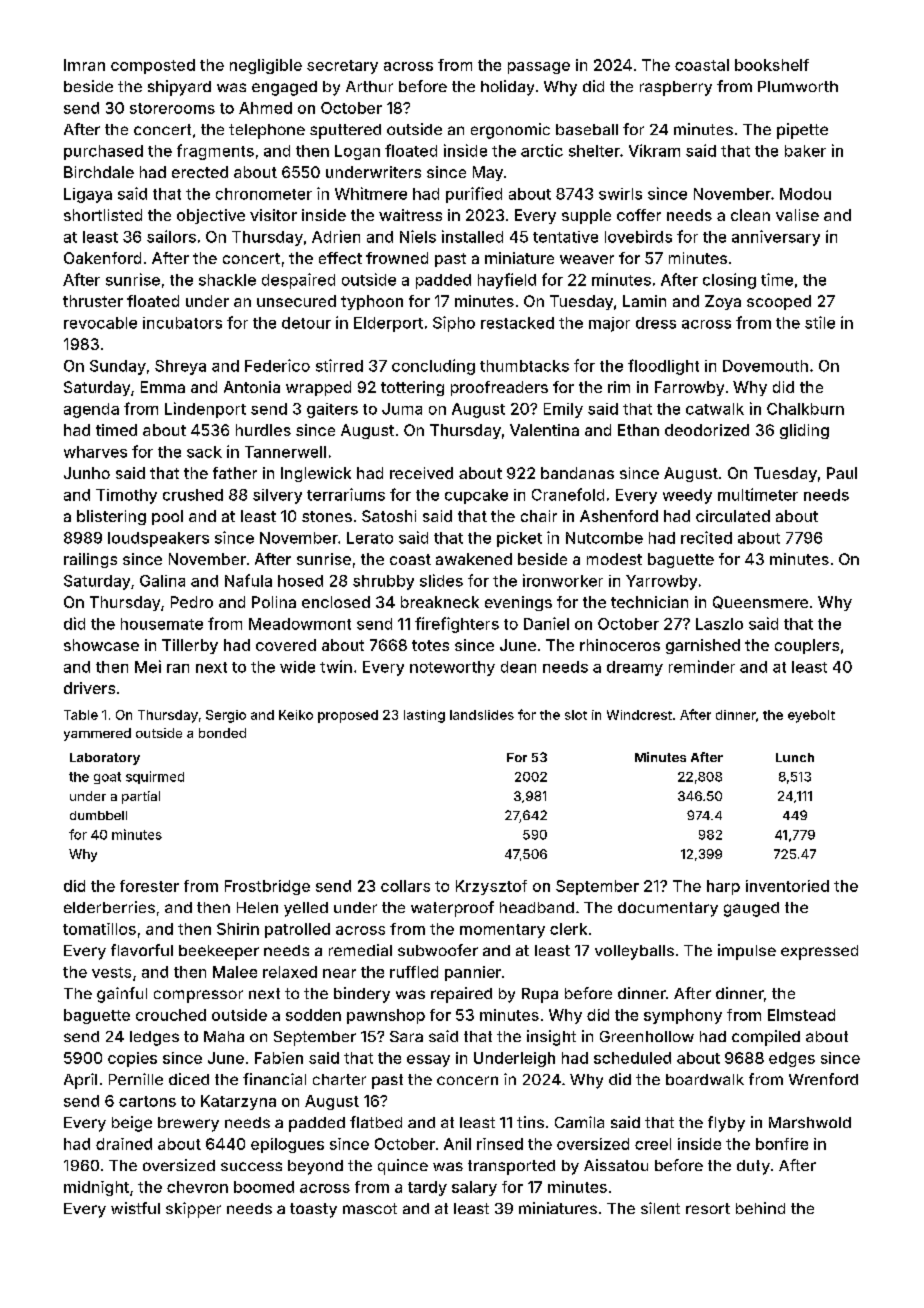 The width and height of the screenshot is (924, 1308). I want to click on circulated, so click(733, 516).
